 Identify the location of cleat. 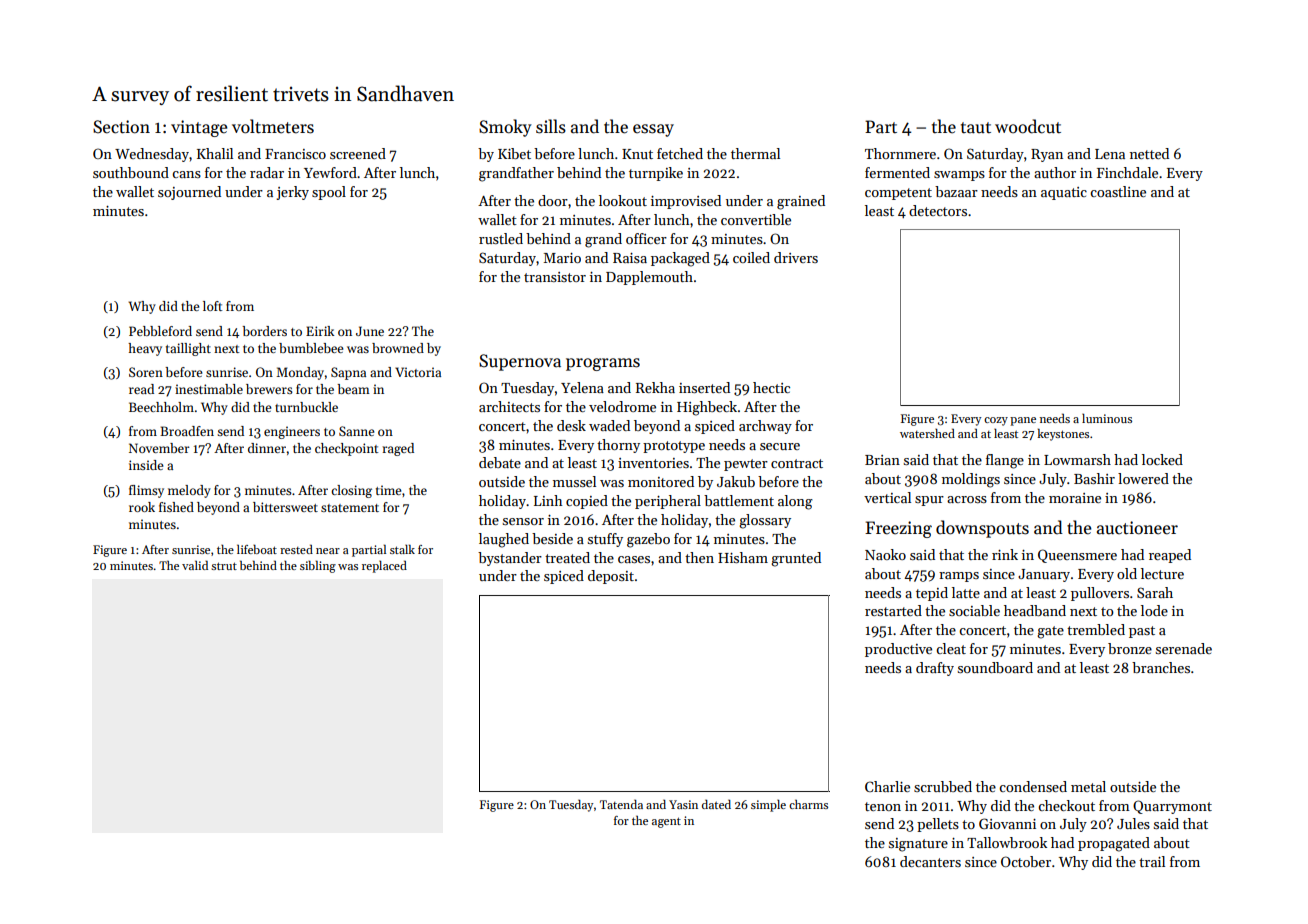
(951, 648).
